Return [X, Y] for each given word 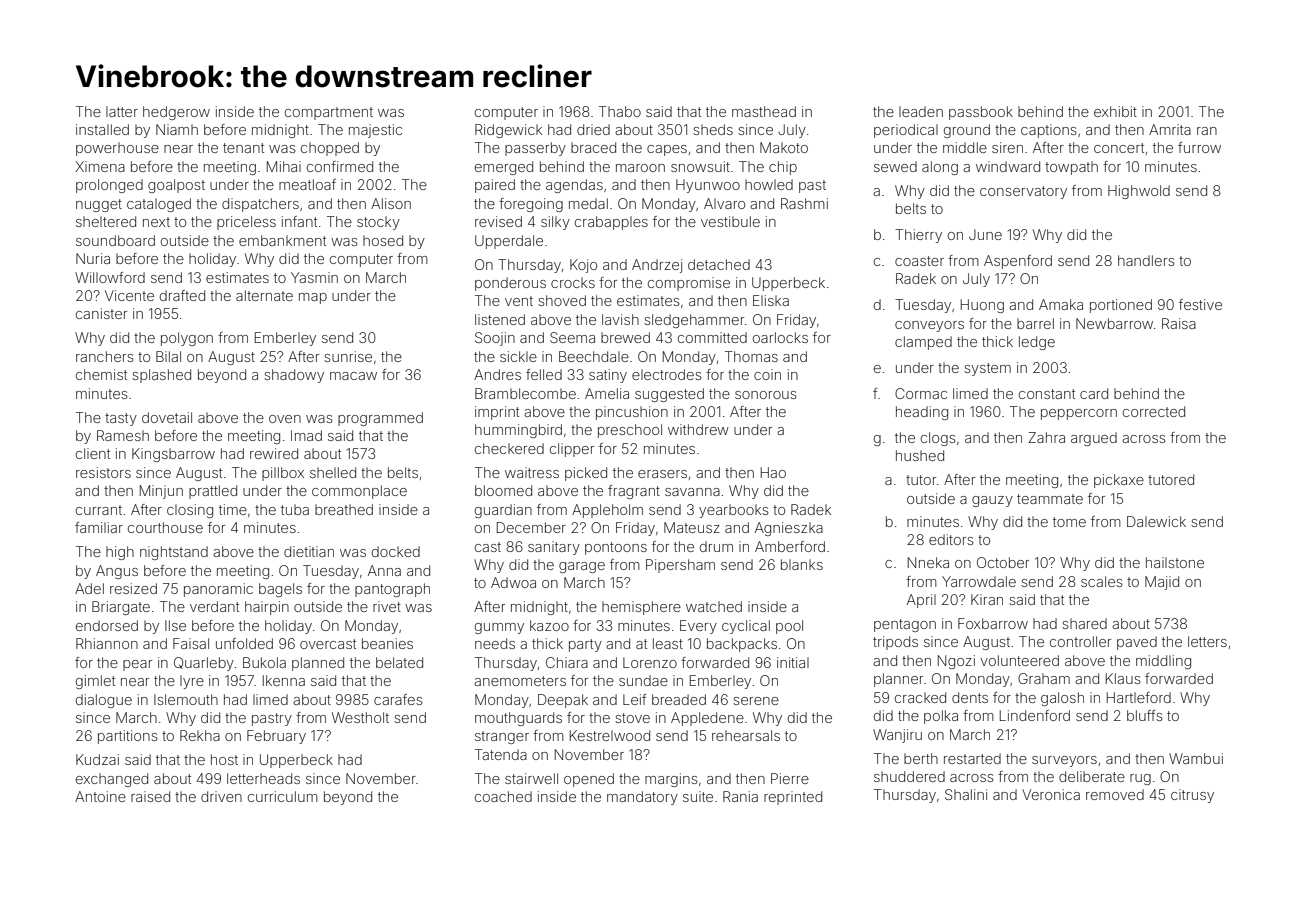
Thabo [620, 111]
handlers [1146, 260]
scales [1102, 581]
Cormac [921, 393]
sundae [643, 680]
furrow [1199, 147]
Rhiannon [107, 643]
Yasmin [314, 277]
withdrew [698, 429]
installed [102, 129]
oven [285, 419]
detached [719, 264]
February [276, 737]
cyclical [746, 627]
